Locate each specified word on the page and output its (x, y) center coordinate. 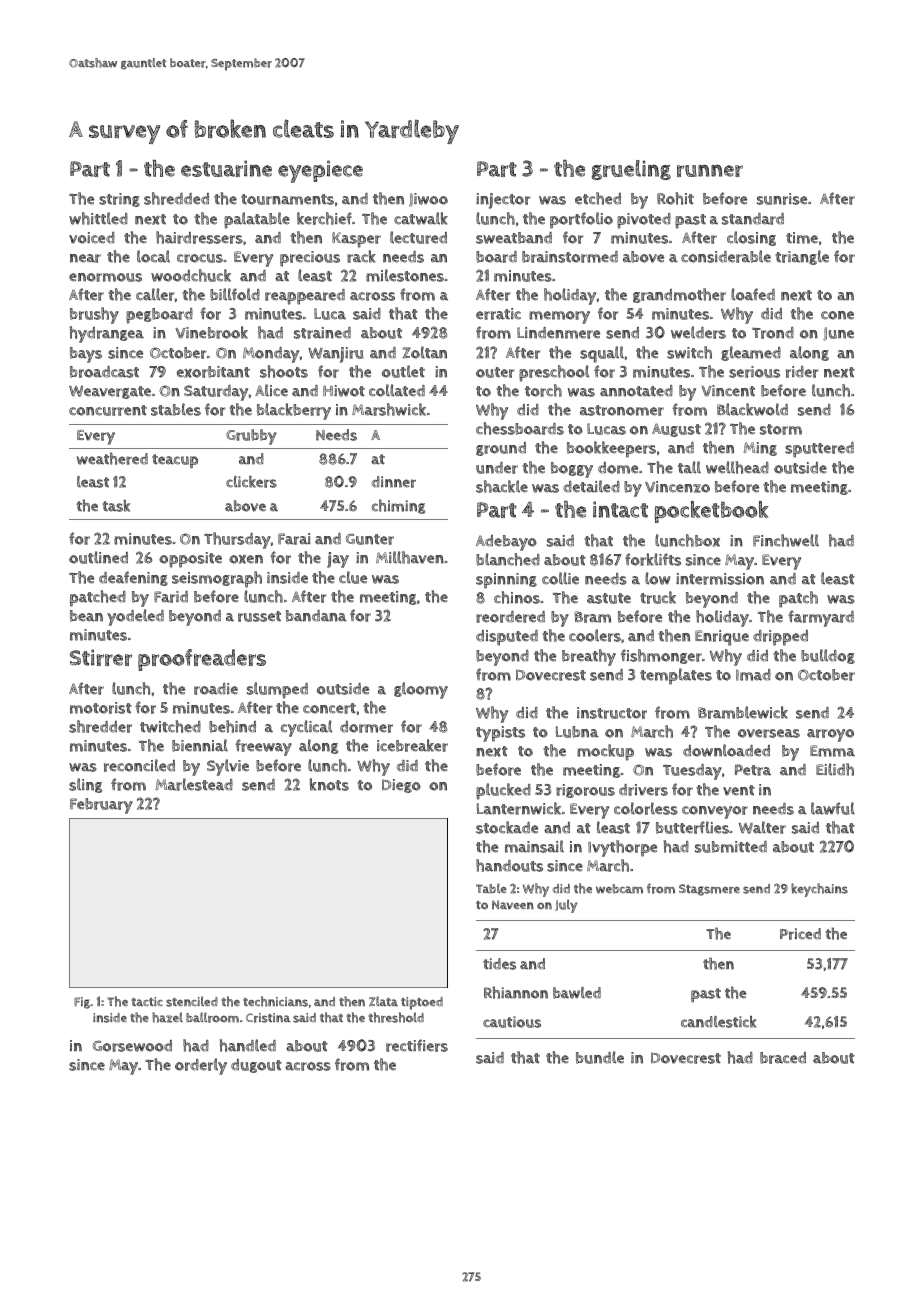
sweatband (514, 238)
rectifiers (417, 1045)
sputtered (819, 450)
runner (710, 171)
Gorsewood (132, 1046)
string (119, 200)
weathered (112, 458)
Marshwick (389, 409)
